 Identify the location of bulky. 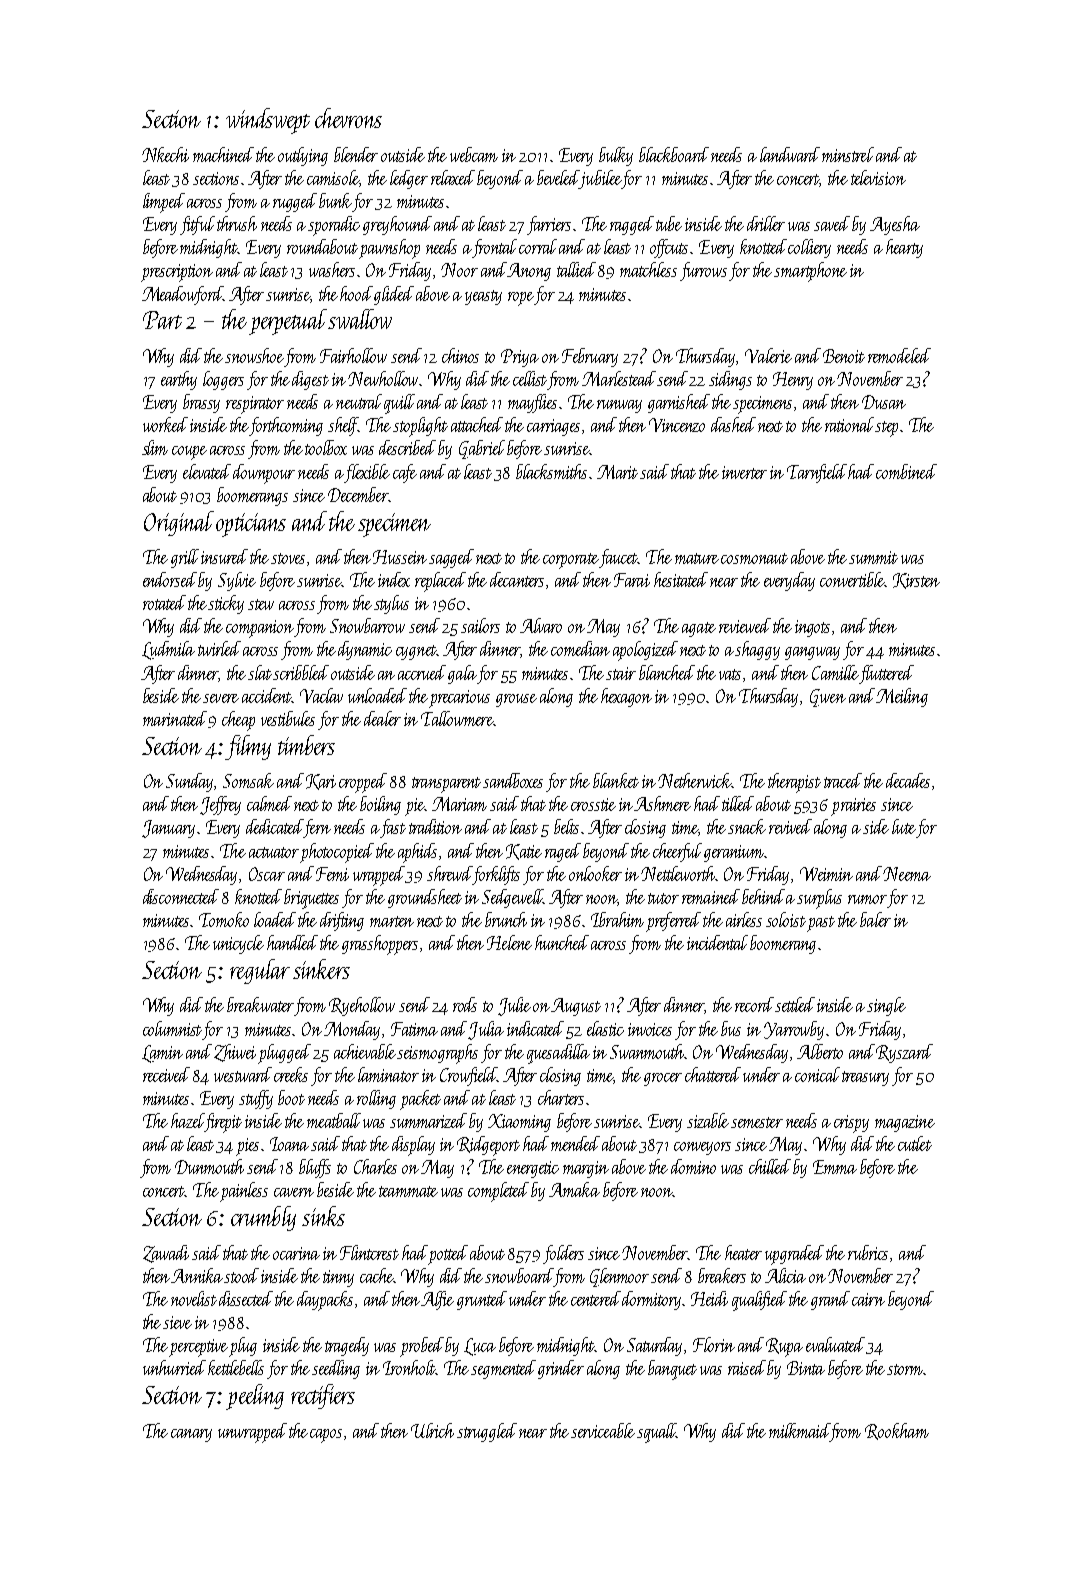
(616, 156).
